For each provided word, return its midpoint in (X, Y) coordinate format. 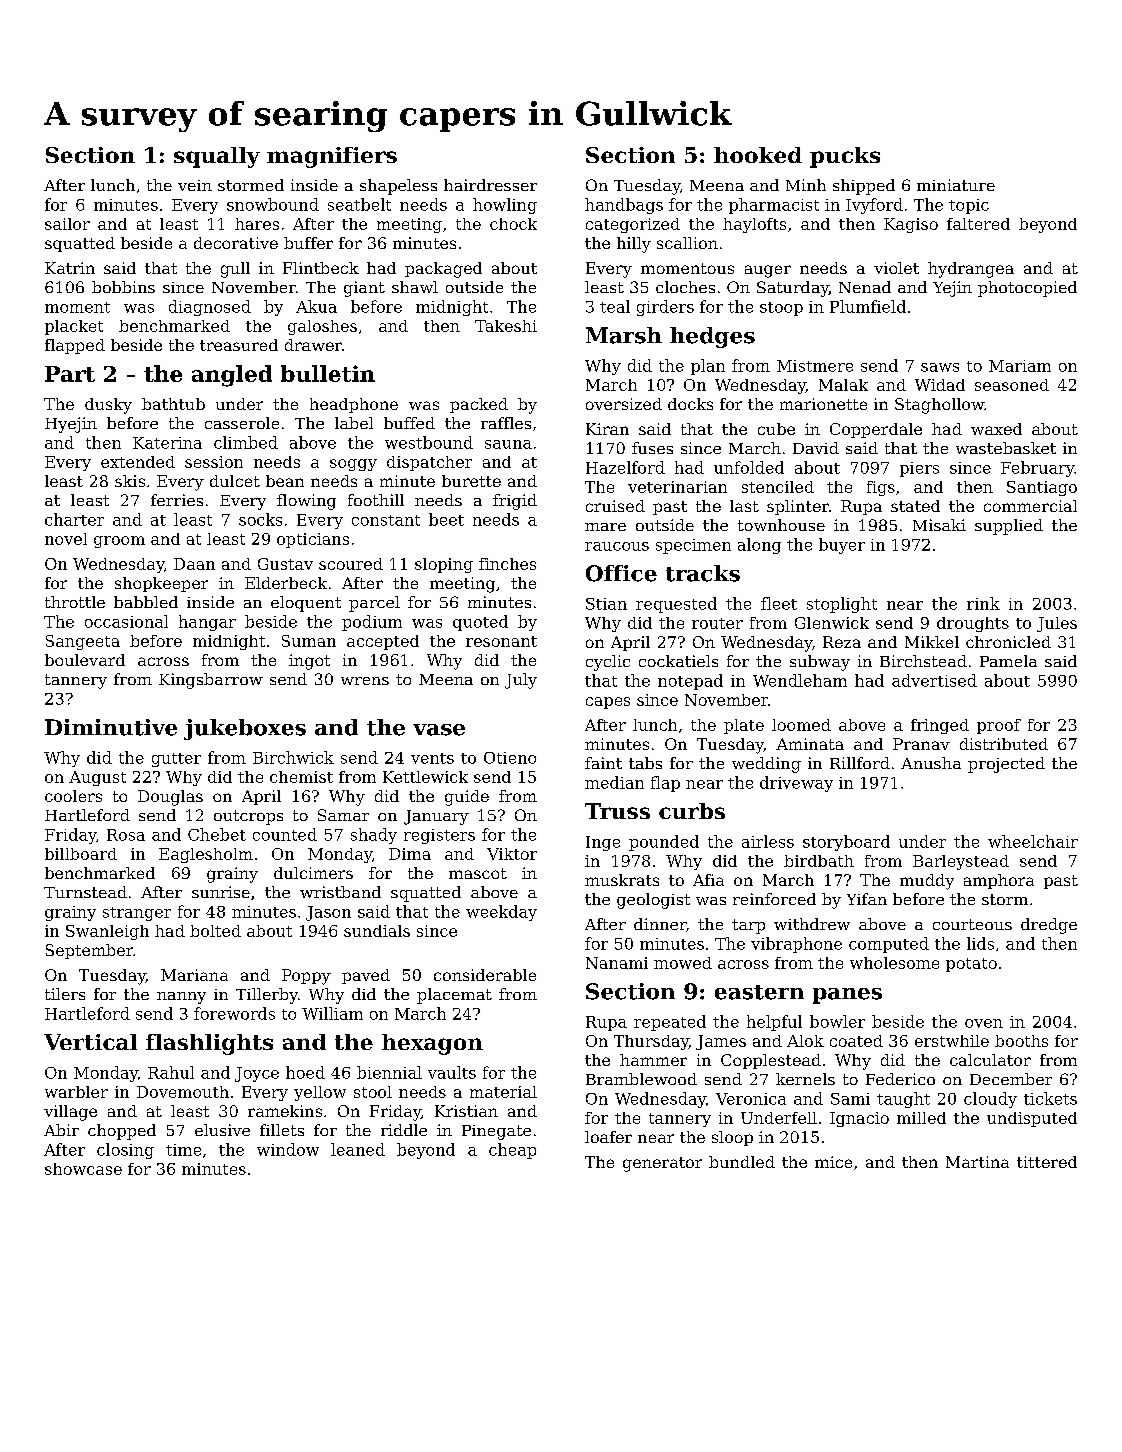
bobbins (123, 287)
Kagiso (911, 225)
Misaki (939, 525)
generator (662, 1164)
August (97, 778)
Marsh (624, 335)
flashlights (209, 1044)
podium (372, 623)
